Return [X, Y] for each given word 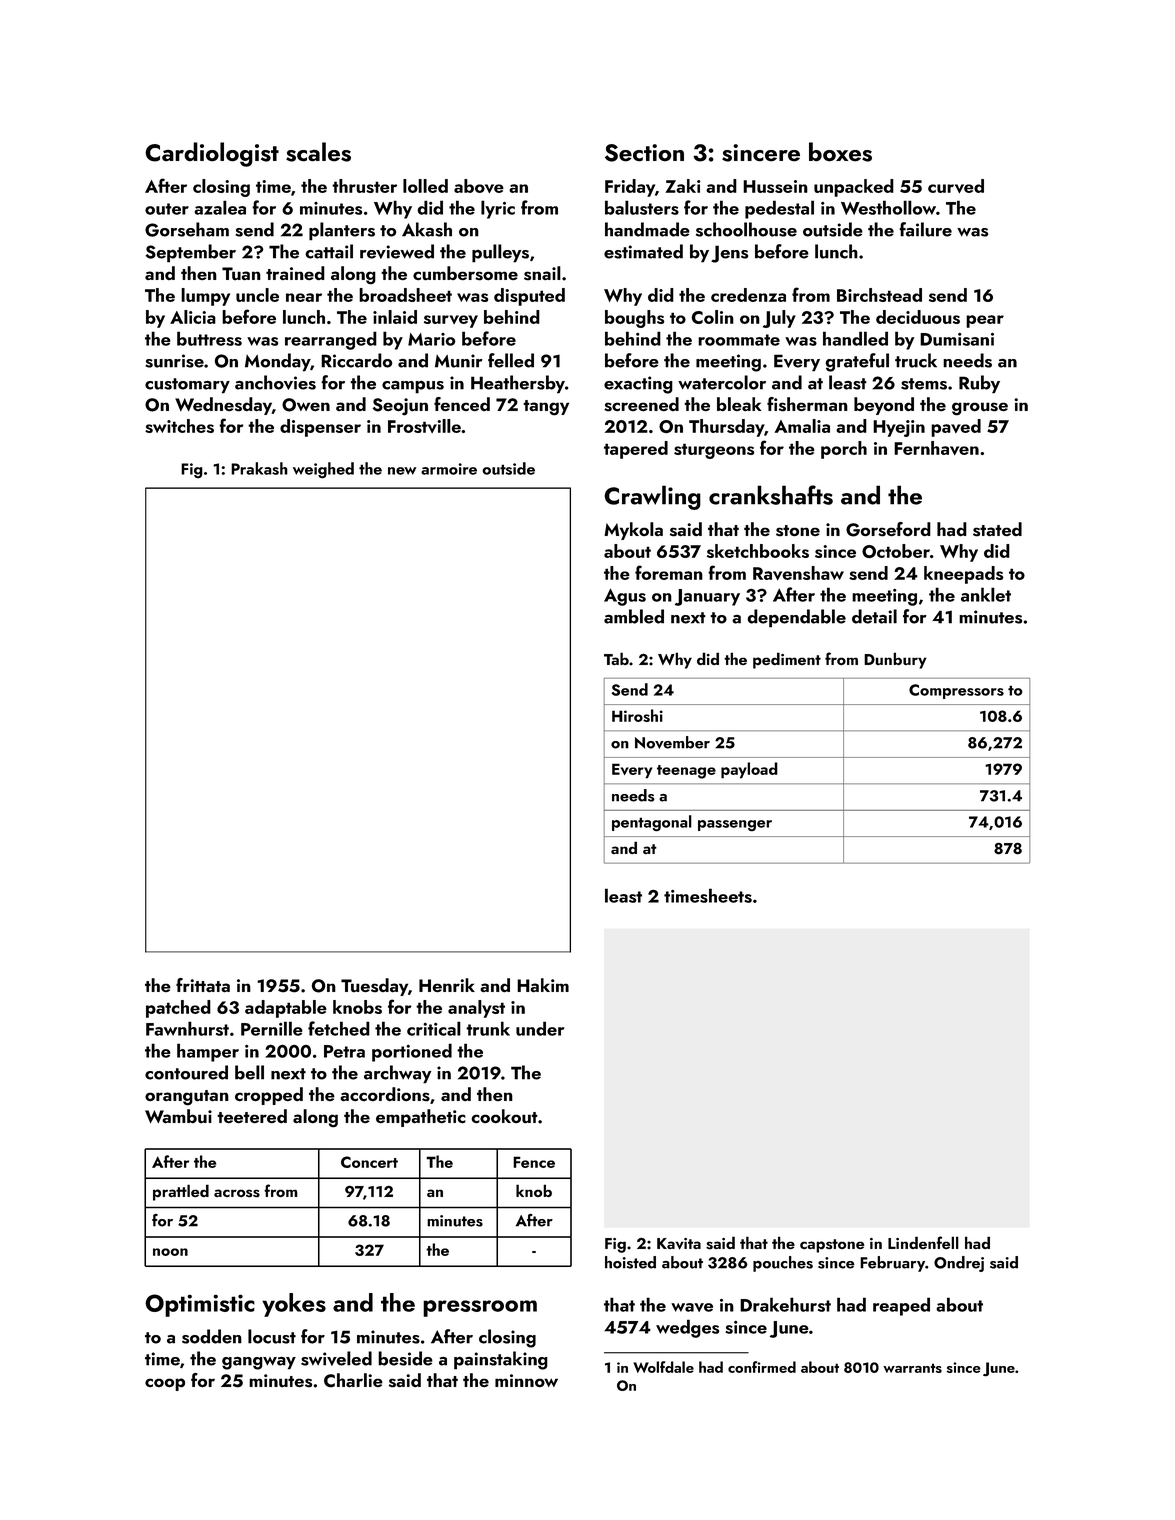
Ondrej [959, 1264]
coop [165, 1384]
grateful [857, 362]
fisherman [807, 404]
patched [178, 1009]
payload [749, 770]
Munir [459, 361]
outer [167, 209]
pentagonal [652, 823]
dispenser [320, 428]
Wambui [178, 1116]
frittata [203, 985]
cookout [505, 1116]
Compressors [956, 691]
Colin [712, 317]
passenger [735, 825]
